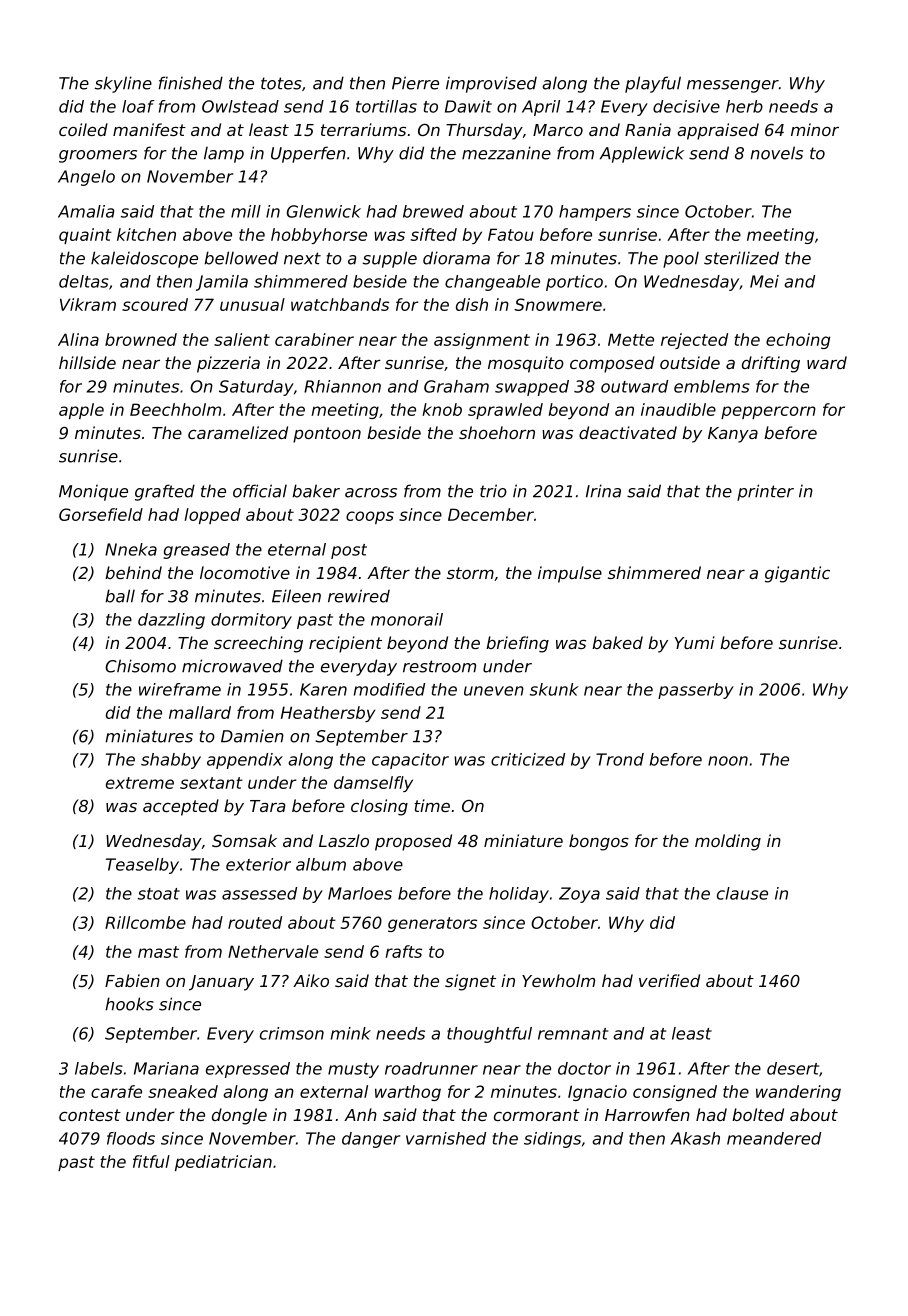 The height and width of the image is (1316, 908). What do you see at coordinates (248, 1070) in the image?
I see `expressed` at bounding box center [248, 1070].
